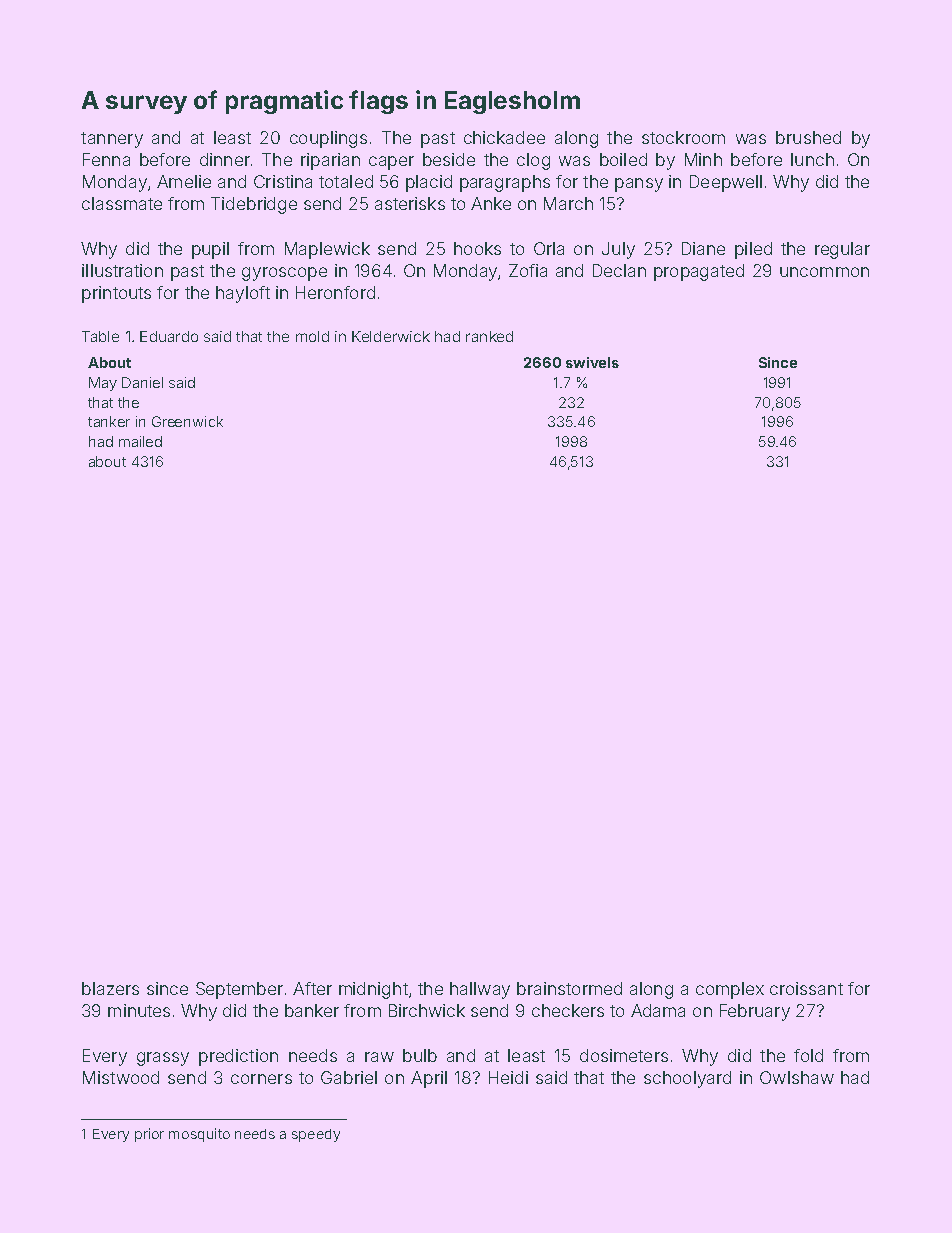 The width and height of the screenshot is (952, 1233). Describe the element at coordinates (726, 183) in the screenshot. I see `Deepwell` at that location.
